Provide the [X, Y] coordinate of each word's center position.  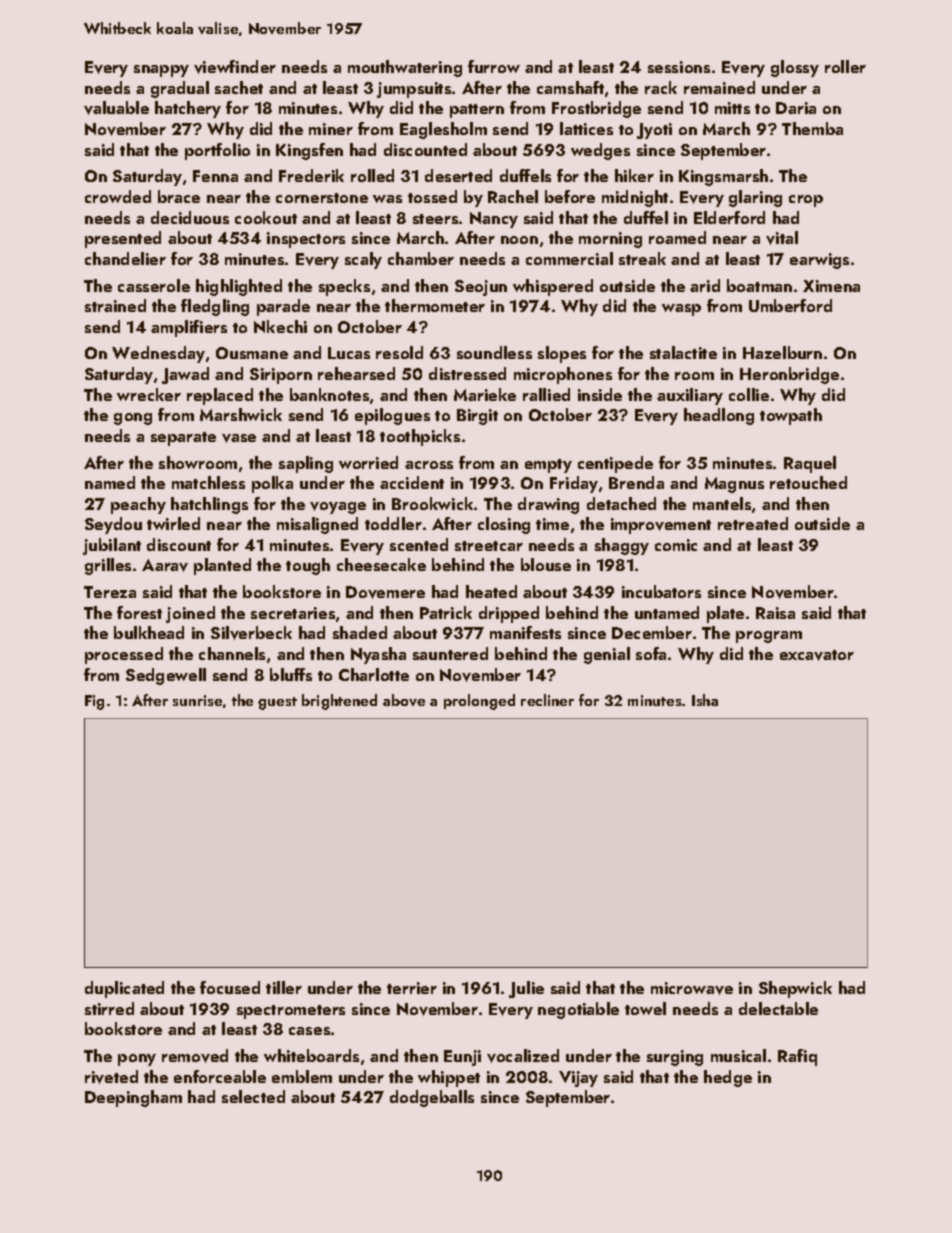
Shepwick [795, 989]
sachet [239, 87]
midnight [635, 198]
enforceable [220, 1076]
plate [725, 614]
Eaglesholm [443, 130]
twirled [173, 523]
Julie [526, 989]
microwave [692, 988]
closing [504, 525]
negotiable [578, 1010]
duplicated [124, 989]
